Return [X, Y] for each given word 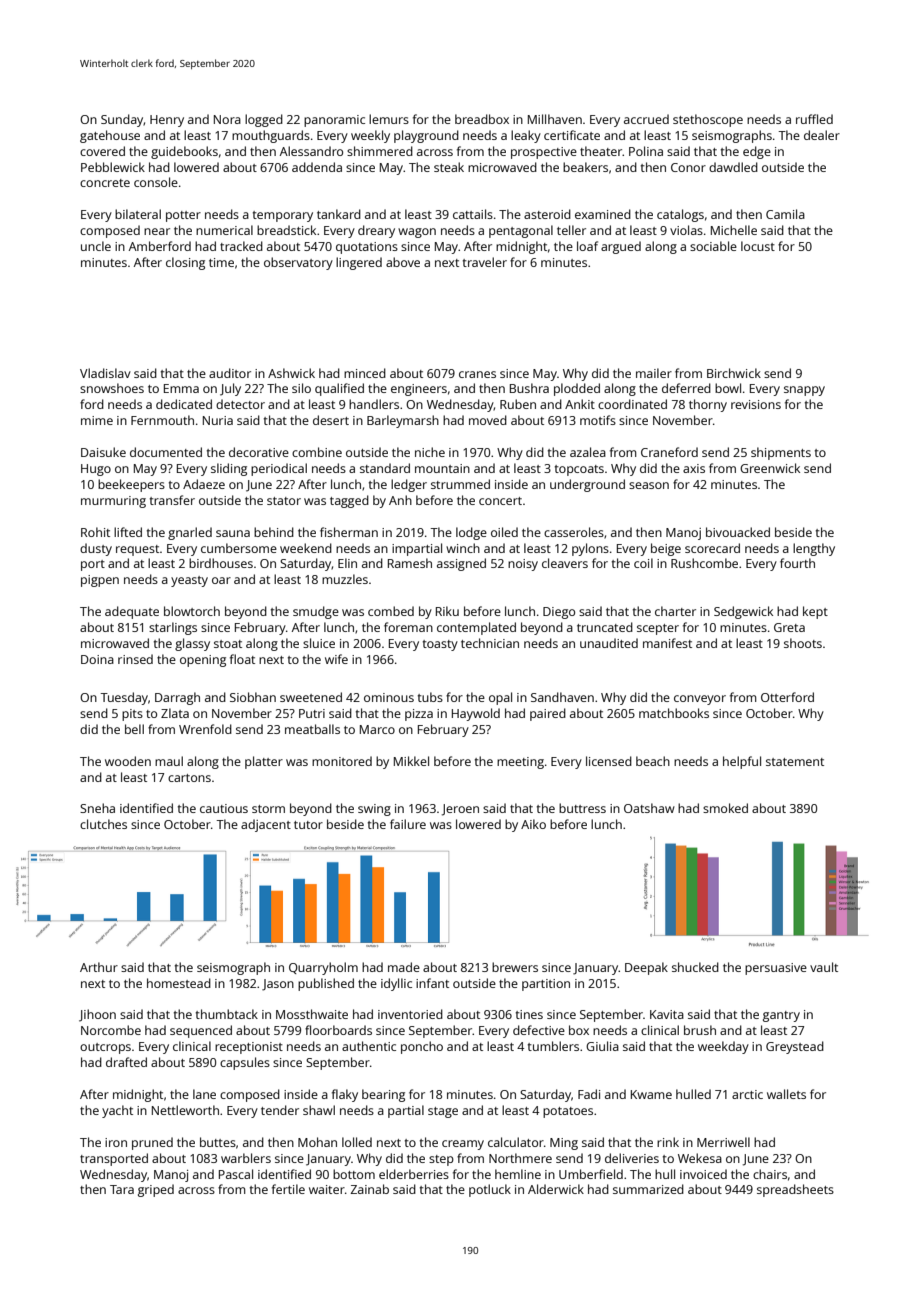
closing [185, 263]
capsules [245, 1063]
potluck [490, 1190]
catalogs [680, 215]
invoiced [703, 1174]
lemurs [389, 119]
